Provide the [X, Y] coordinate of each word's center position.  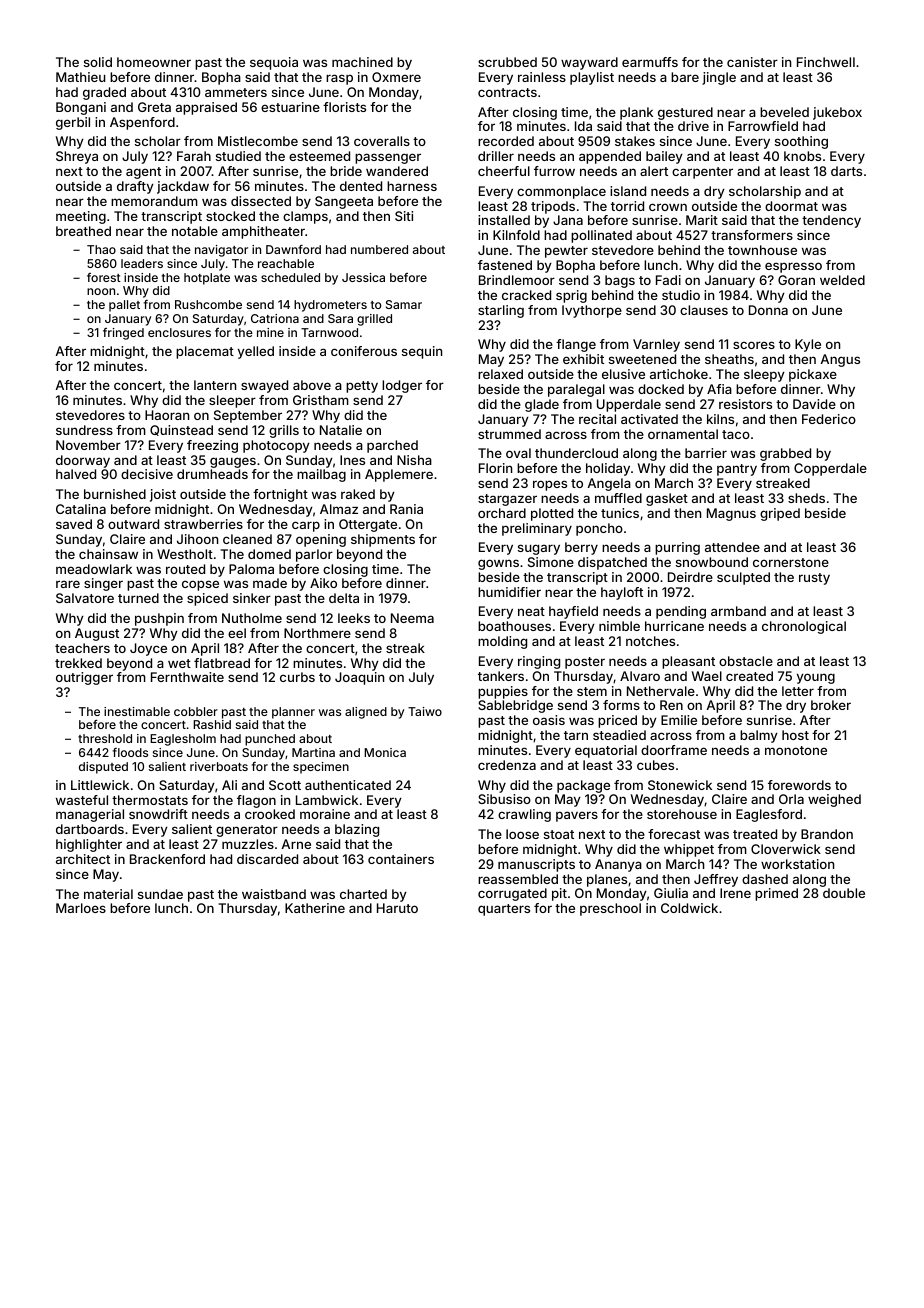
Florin [495, 468]
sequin [422, 352]
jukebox [837, 113]
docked [661, 389]
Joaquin [359, 678]
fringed [123, 334]
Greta [154, 107]
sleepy [764, 375]
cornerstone [791, 562]
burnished [115, 494]
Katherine [315, 908]
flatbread [222, 663]
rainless [542, 77]
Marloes [81, 908]
